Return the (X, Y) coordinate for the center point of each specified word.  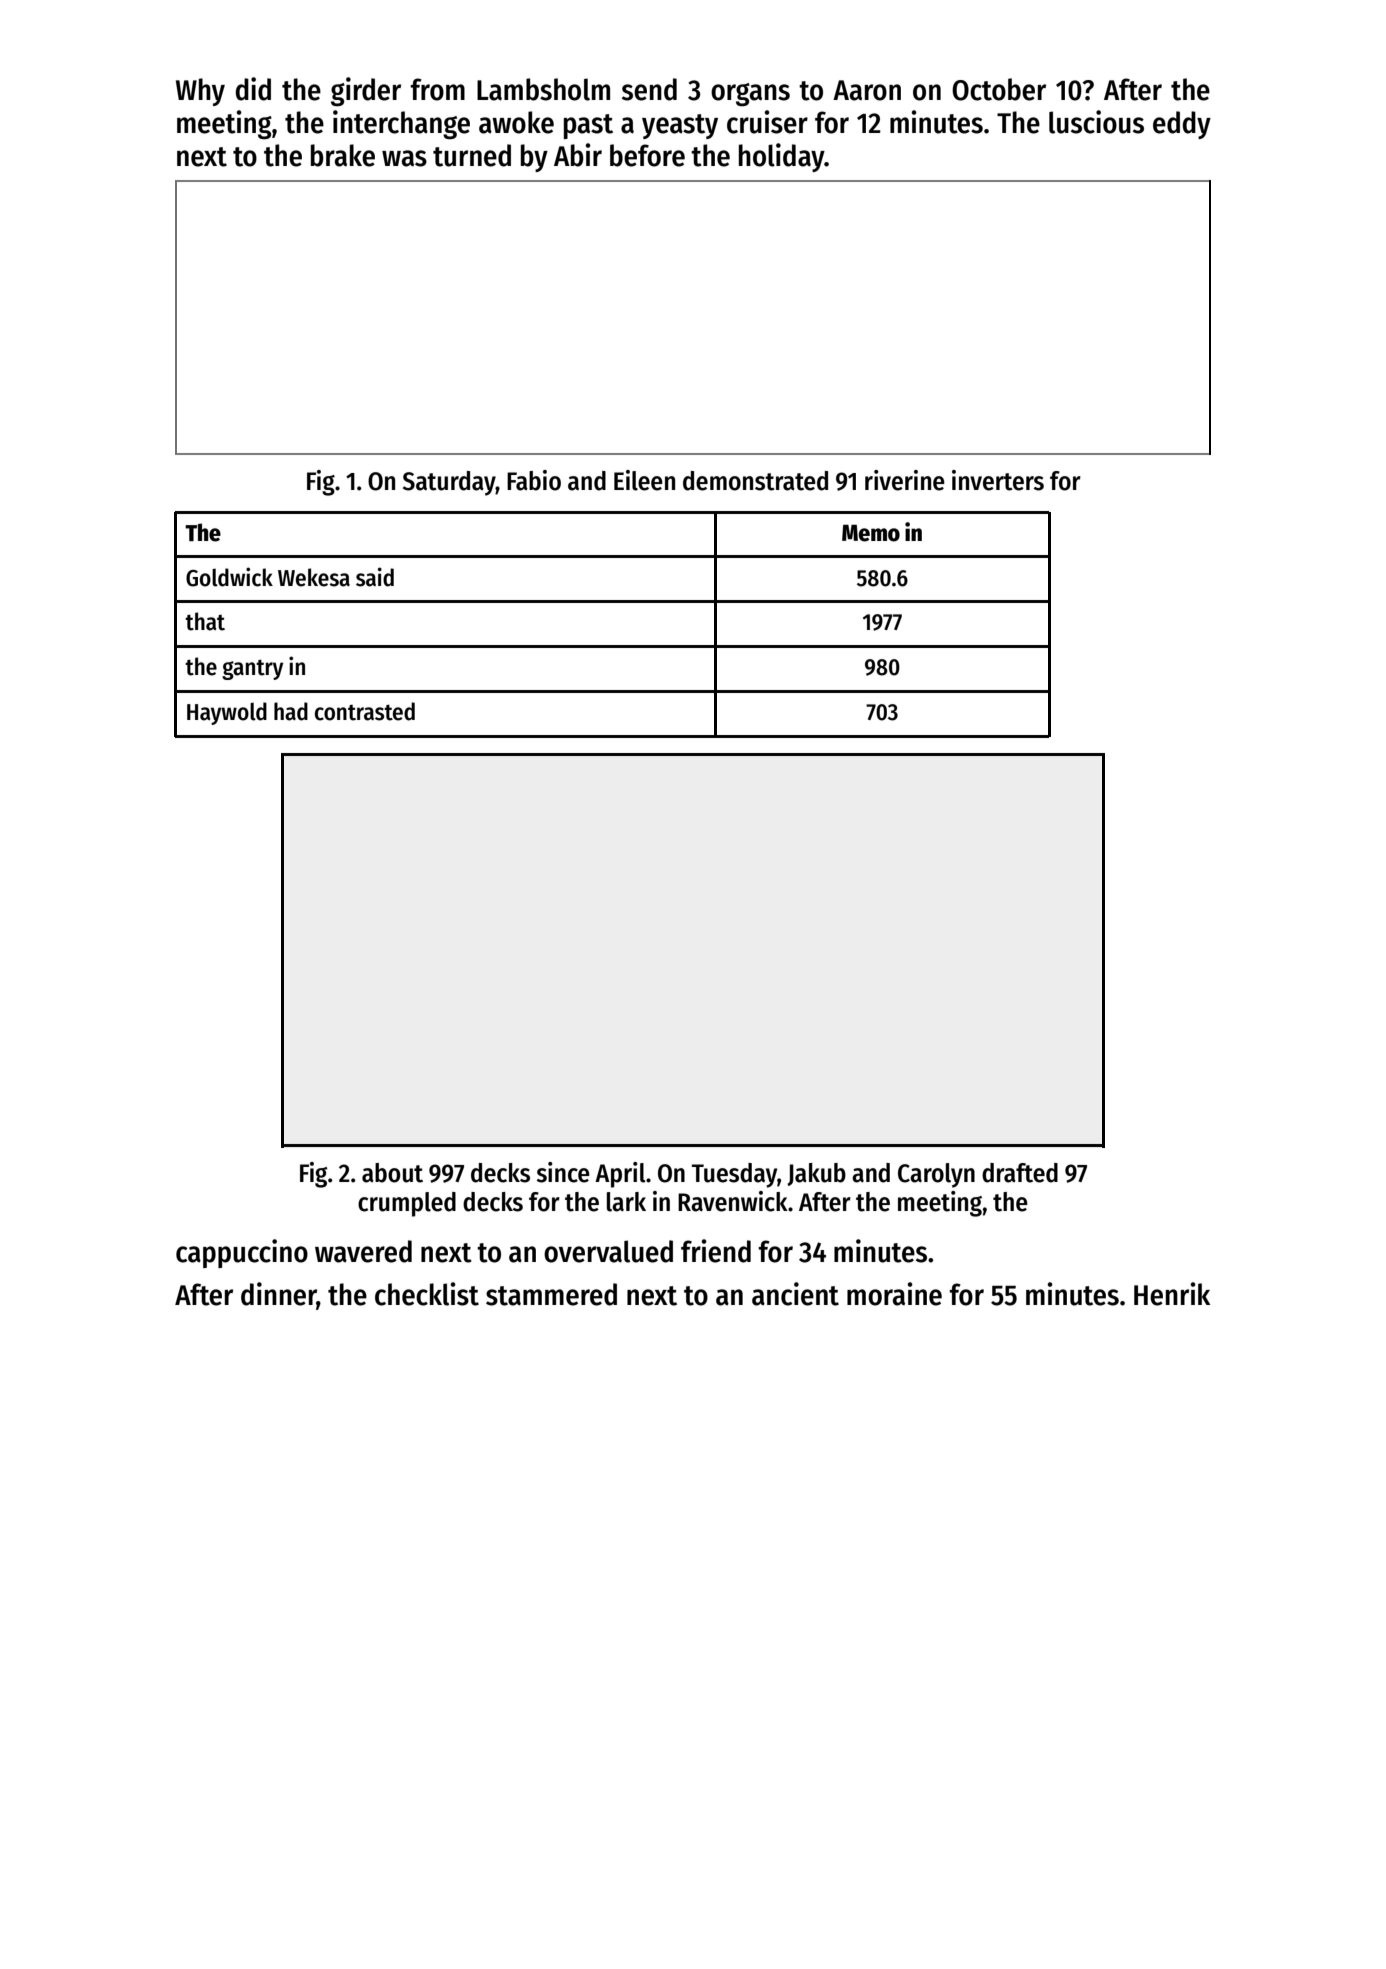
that (205, 621)
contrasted (365, 711)
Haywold (227, 713)
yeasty (680, 126)
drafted (1020, 1173)
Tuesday (734, 1175)
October (999, 89)
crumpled (407, 1204)
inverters (998, 480)
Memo (871, 533)
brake (343, 155)
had (291, 711)
